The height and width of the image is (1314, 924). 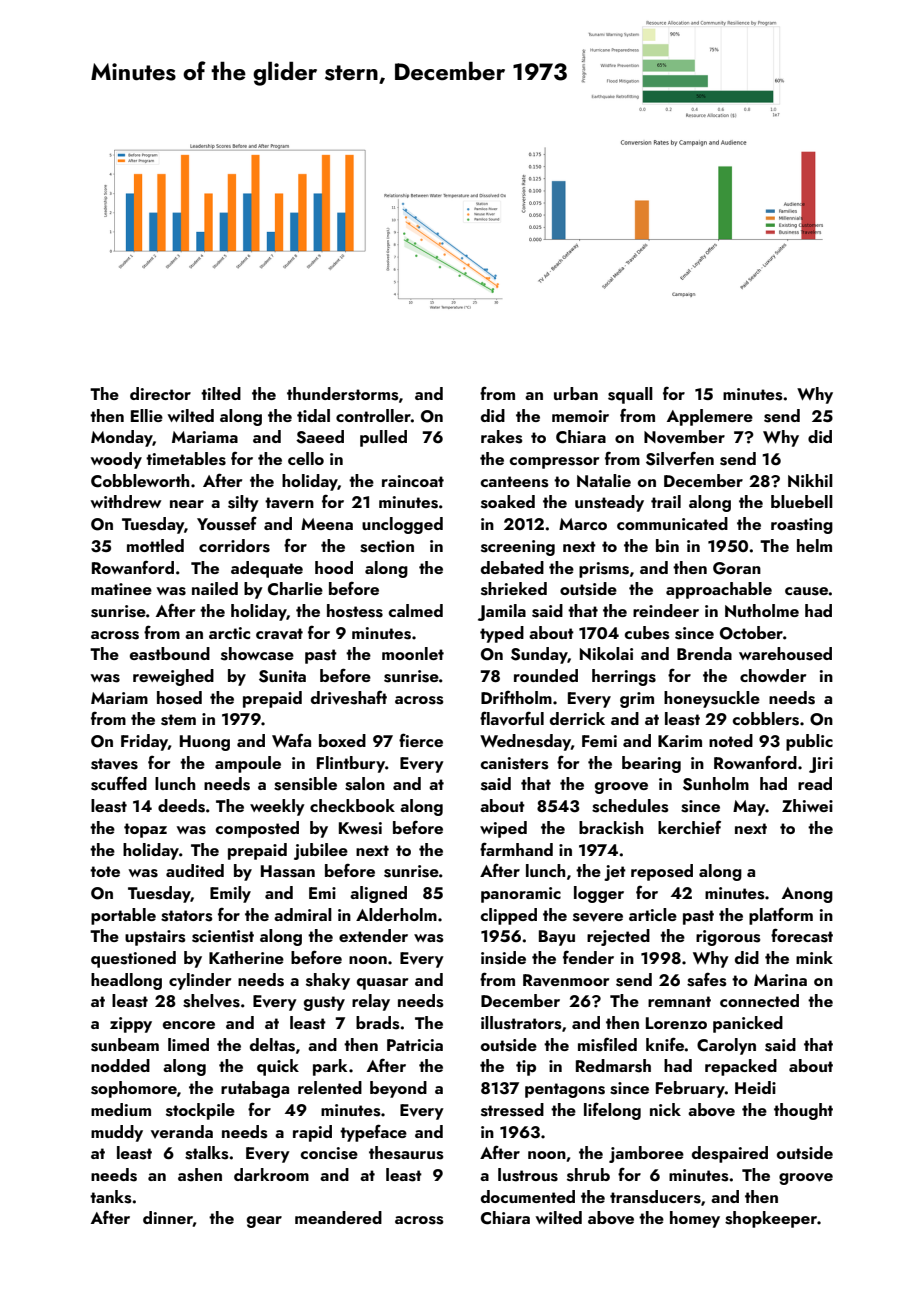 What do you see at coordinates (131, 1025) in the image?
I see `zippy` at bounding box center [131, 1025].
